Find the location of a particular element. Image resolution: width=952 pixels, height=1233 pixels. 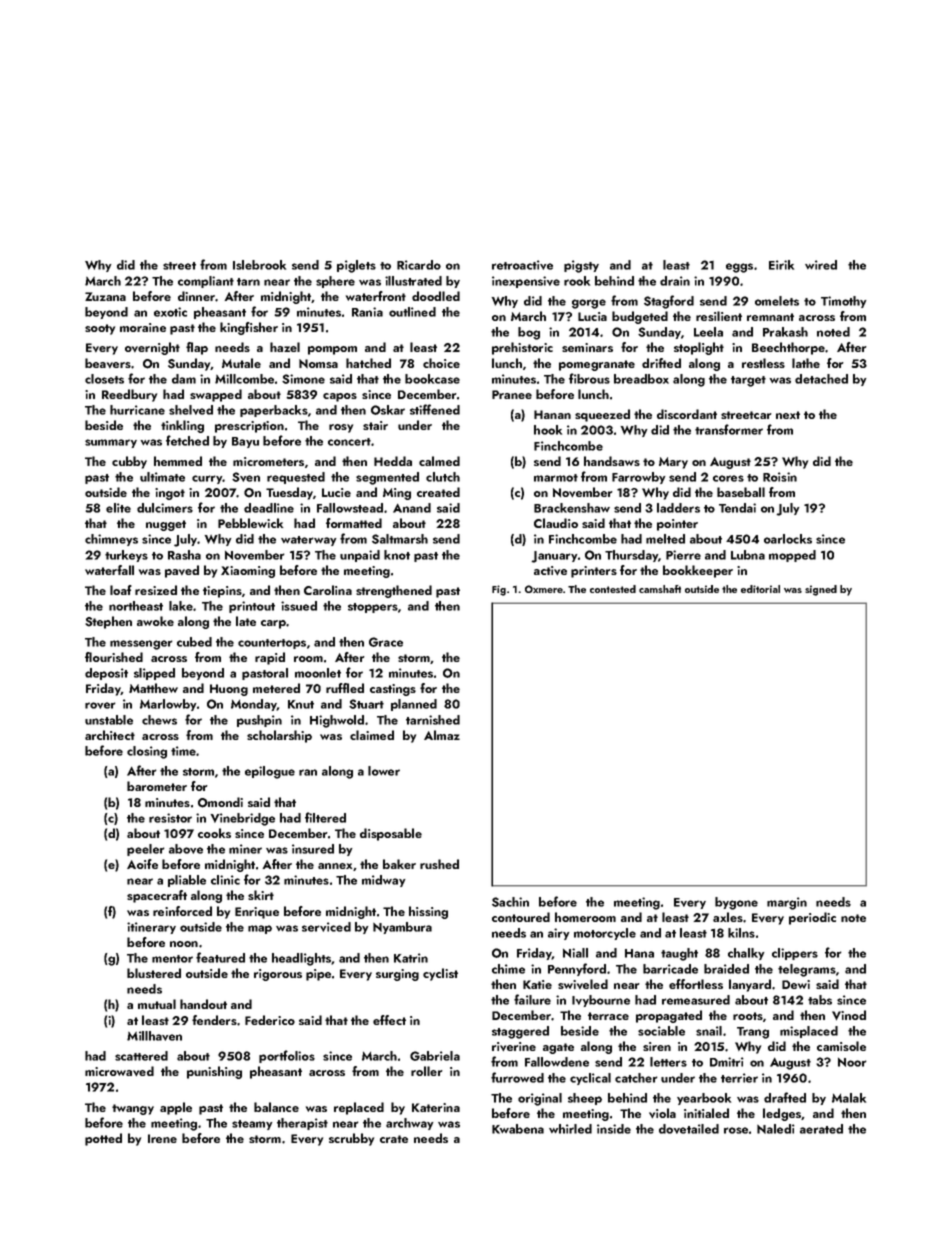

swapped is located at coordinates (216, 395).
